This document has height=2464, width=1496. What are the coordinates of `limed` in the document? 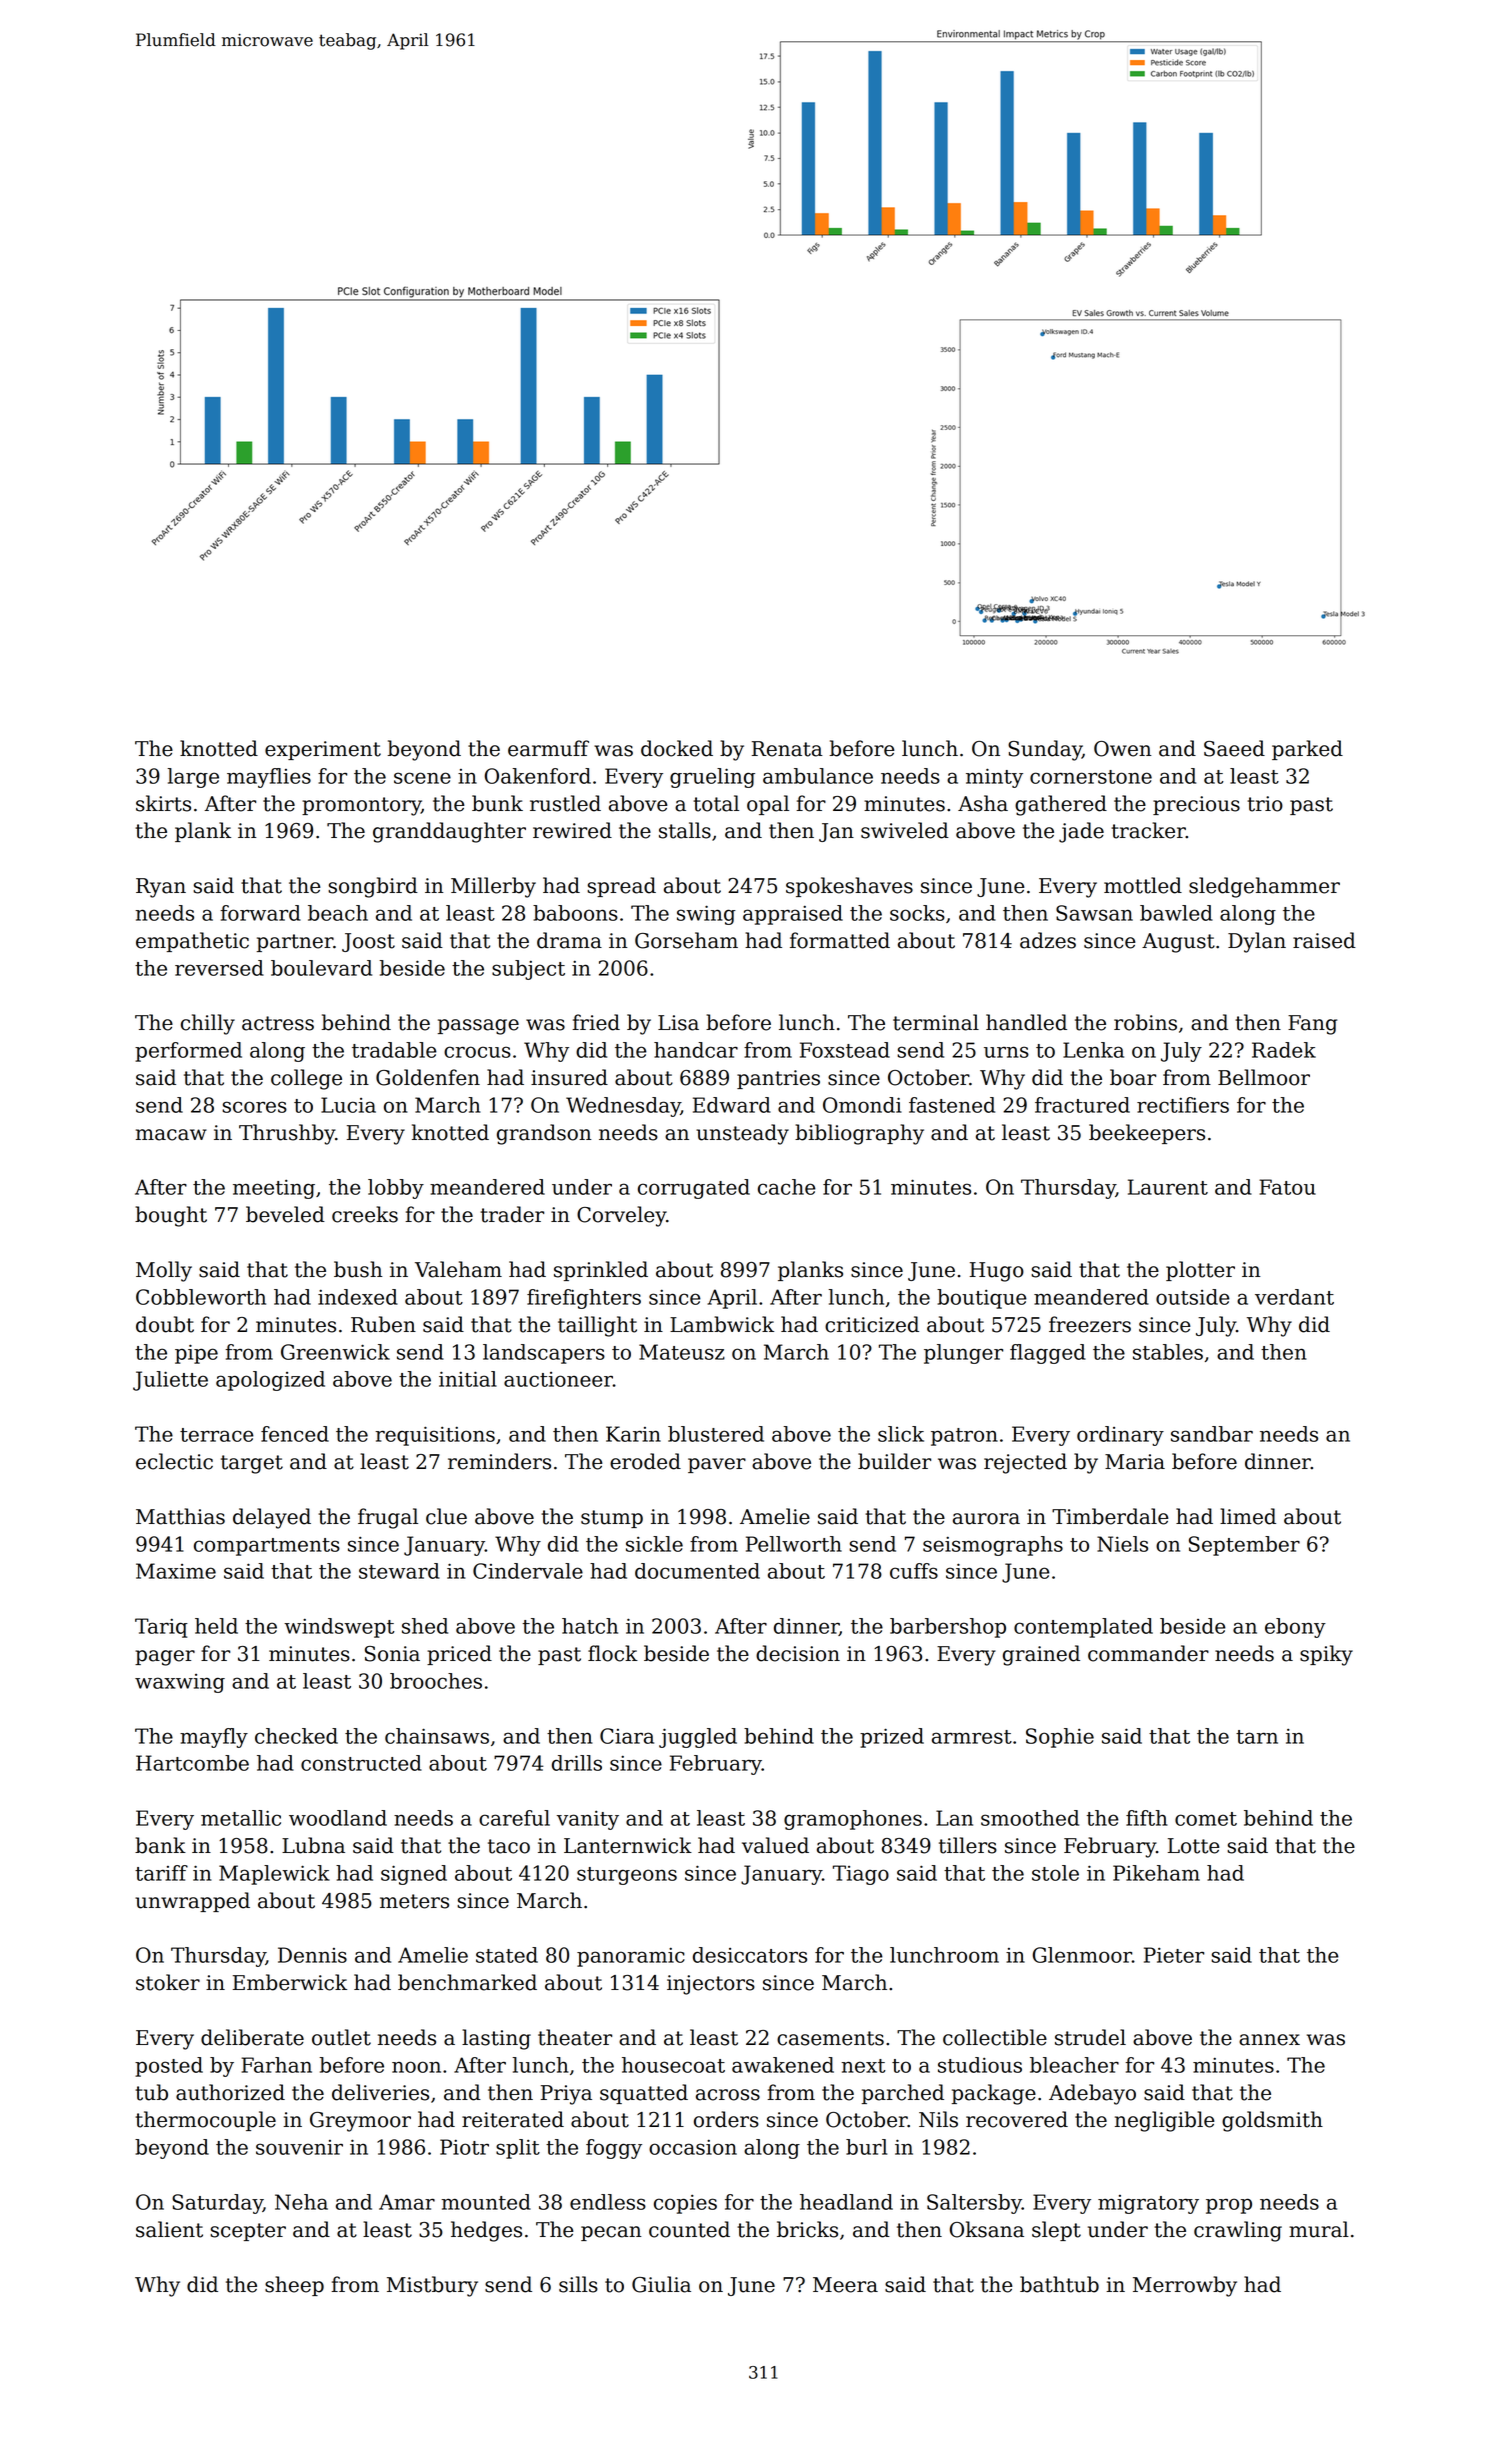 It's located at (1248, 1516).
